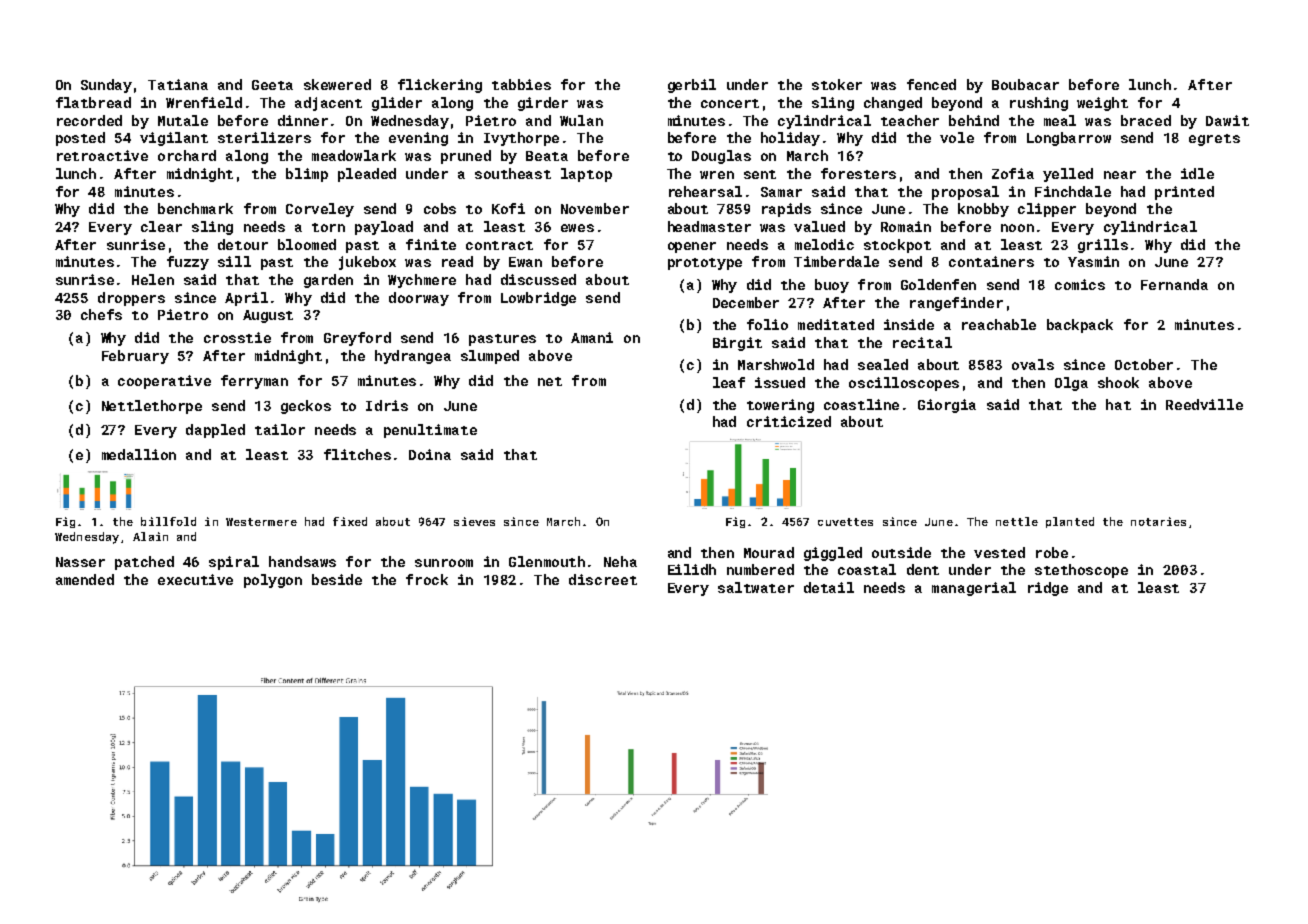 The height and width of the screenshot is (924, 1308). Describe the element at coordinates (1204, 404) in the screenshot. I see `Reedville` at that location.
